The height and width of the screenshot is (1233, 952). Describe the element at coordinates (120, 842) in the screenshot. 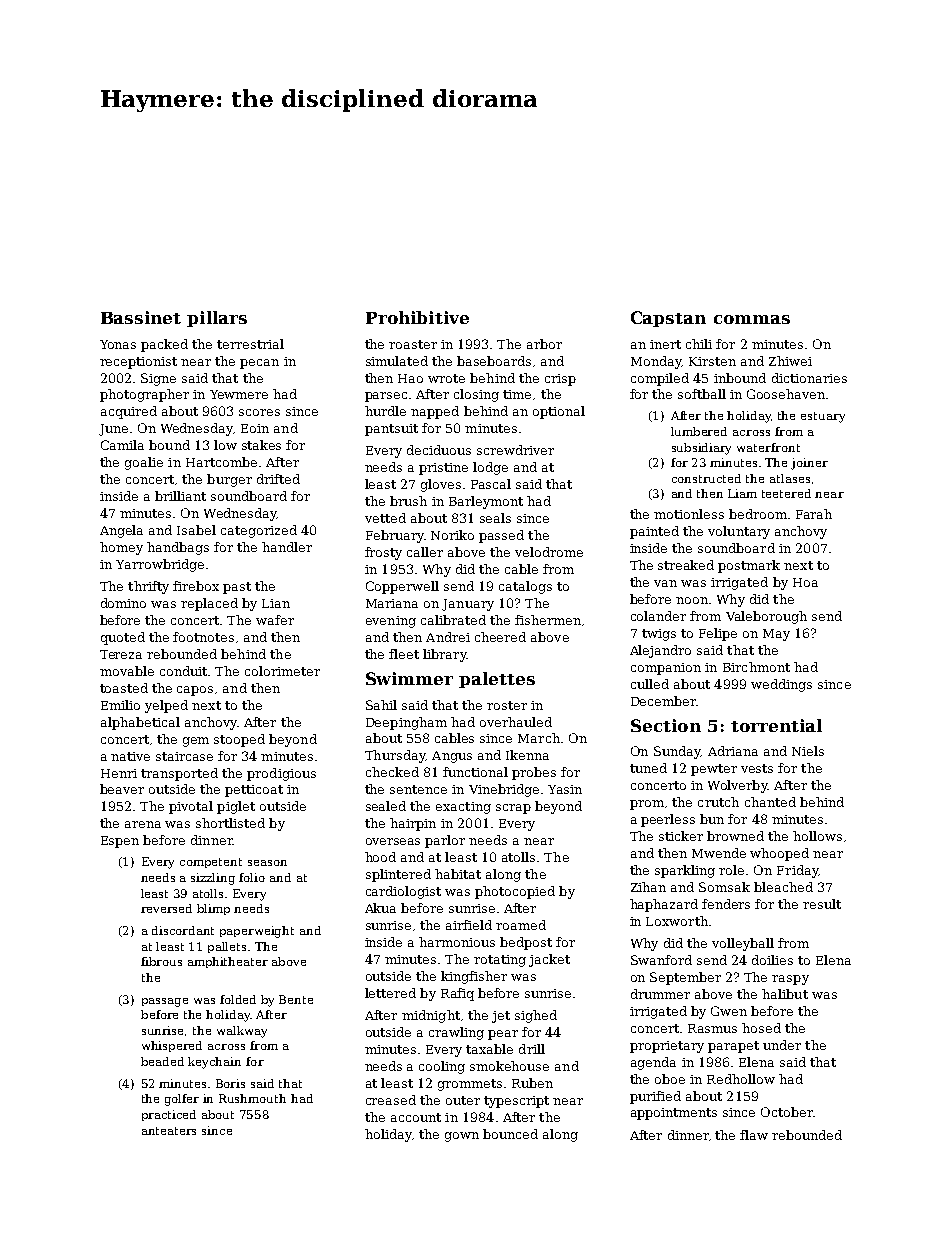

I see `Espen` at that location.
